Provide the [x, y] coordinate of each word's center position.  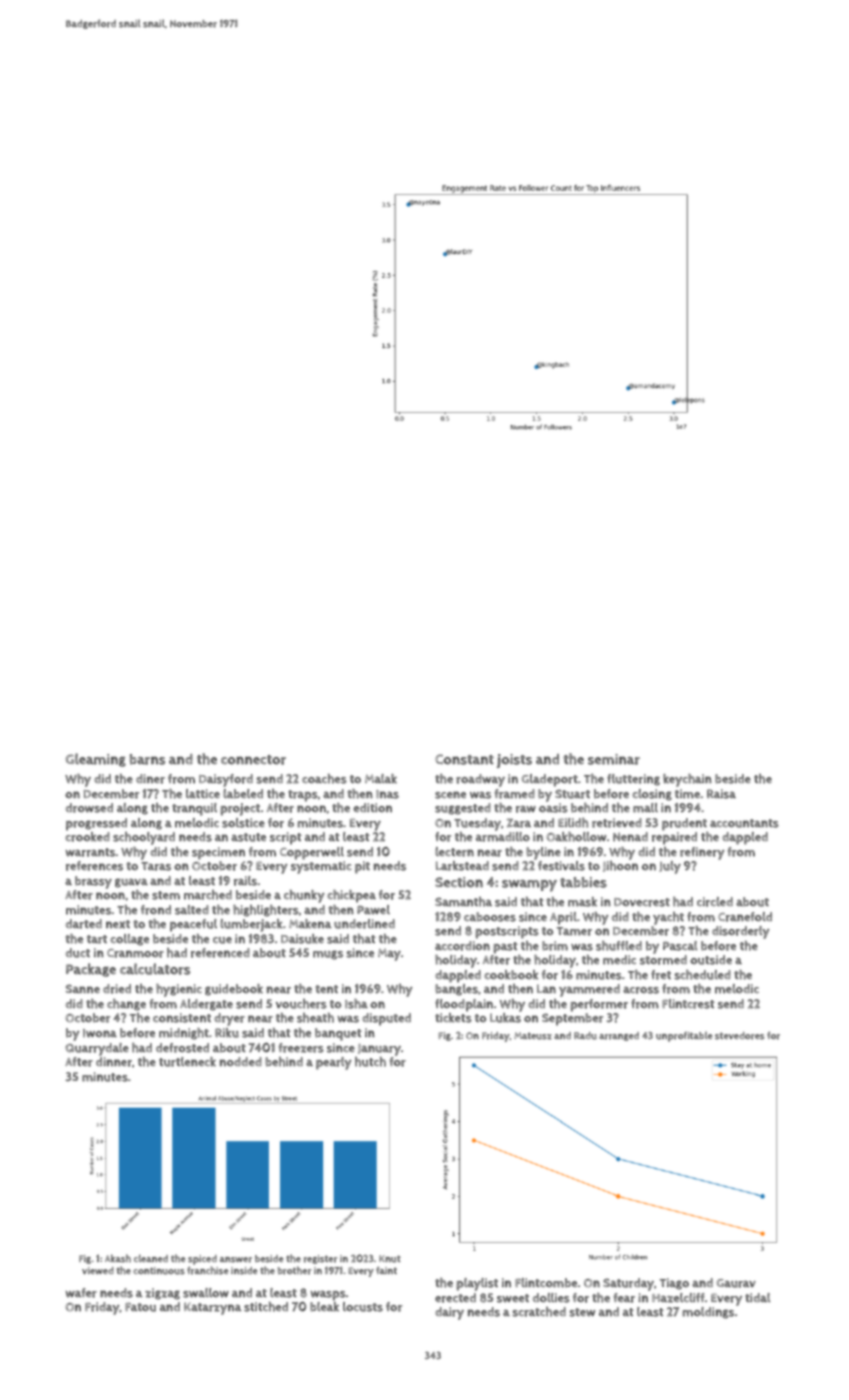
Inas [387, 794]
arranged [619, 1036]
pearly [334, 1063]
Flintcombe [546, 1283]
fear [624, 1298]
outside [711, 960]
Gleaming [95, 760]
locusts [363, 1307]
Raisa [721, 794]
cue [222, 940]
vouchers [301, 1004]
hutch [370, 1062]
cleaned [151, 1258]
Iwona [100, 1033]
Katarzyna [213, 1308]
